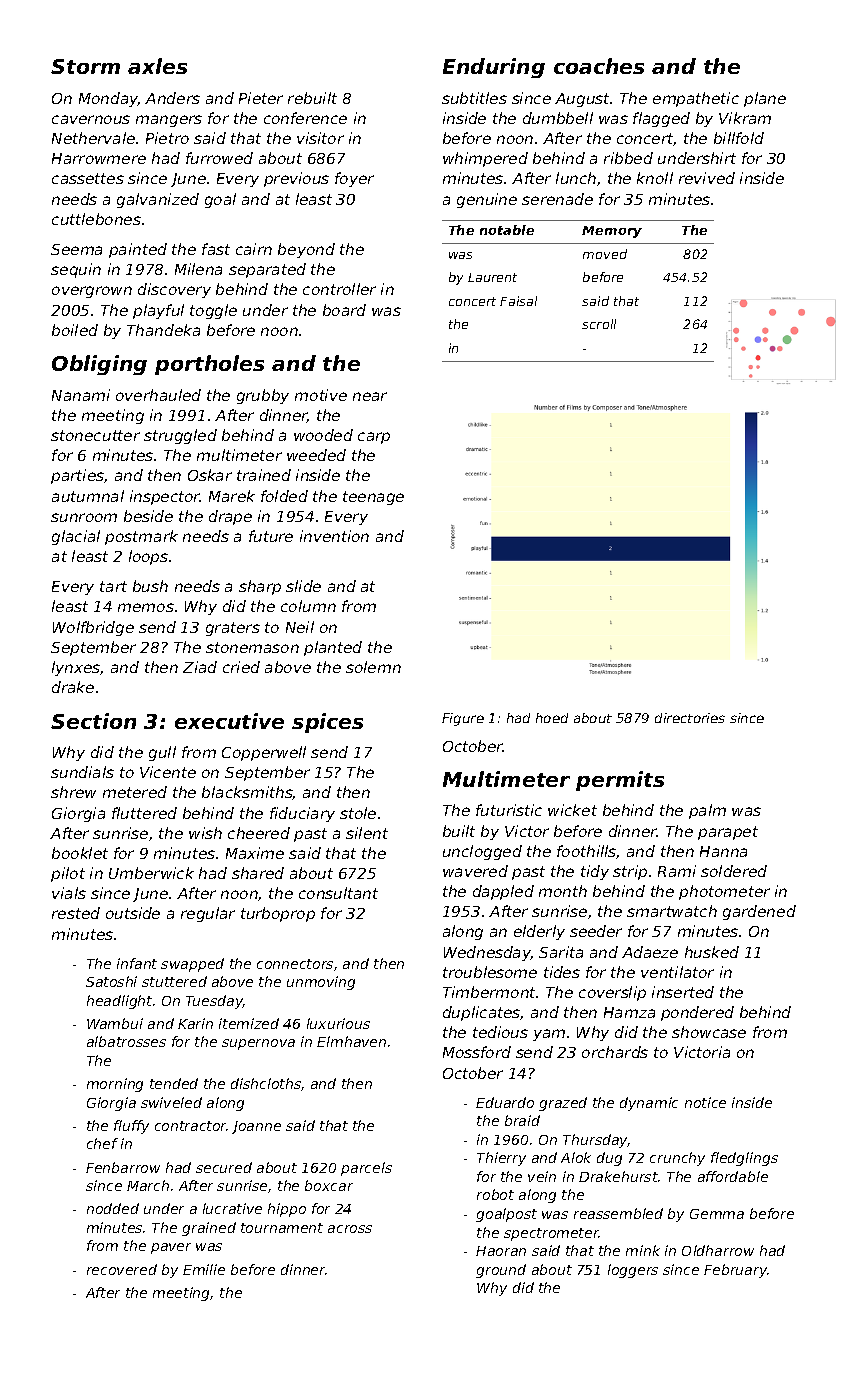 The width and height of the document is (849, 1400). I want to click on cavernous, so click(91, 119).
